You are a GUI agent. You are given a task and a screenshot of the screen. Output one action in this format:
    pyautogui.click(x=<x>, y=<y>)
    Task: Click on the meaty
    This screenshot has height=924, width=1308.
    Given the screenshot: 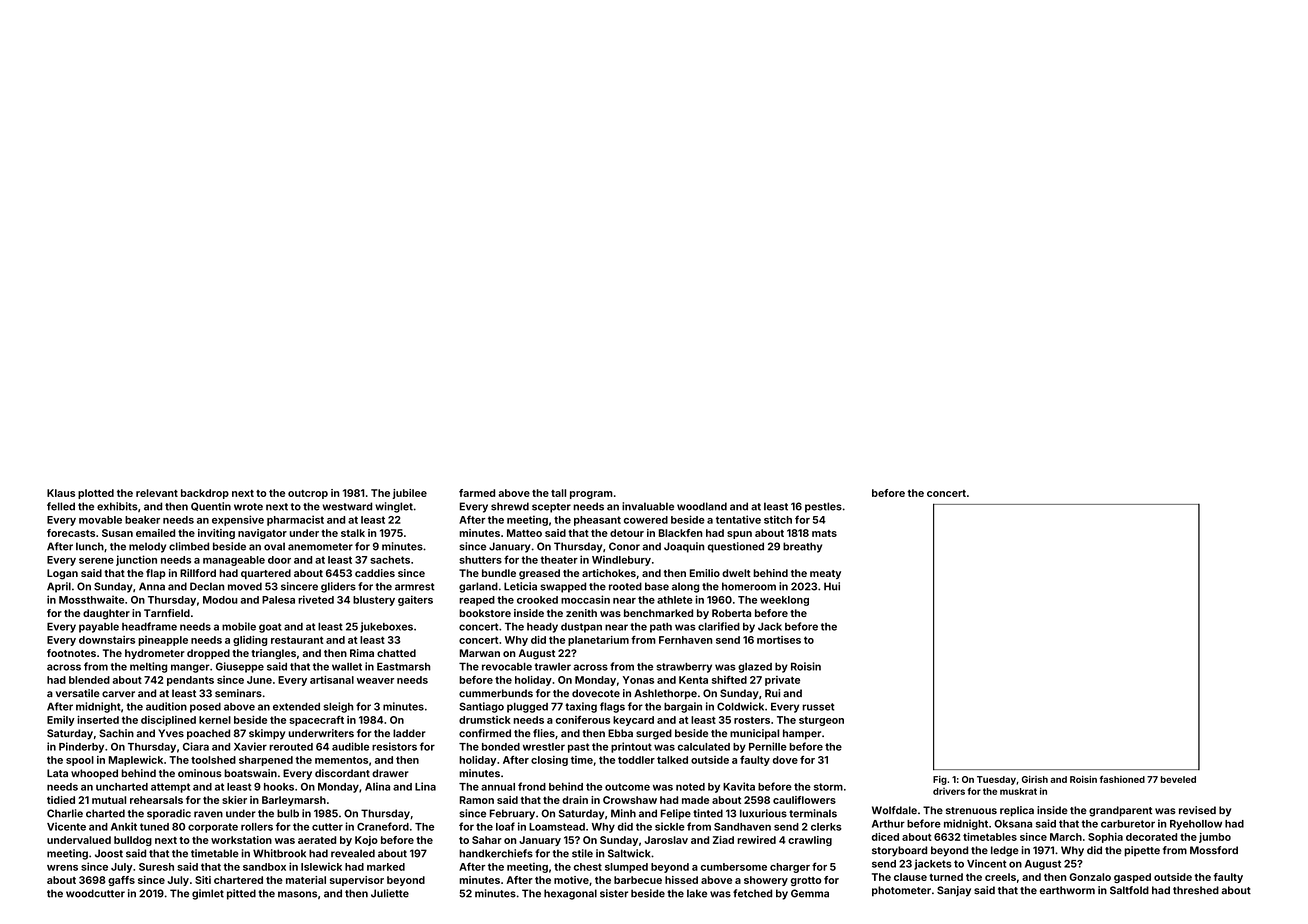 What is the action you would take?
    pyautogui.click(x=825, y=574)
